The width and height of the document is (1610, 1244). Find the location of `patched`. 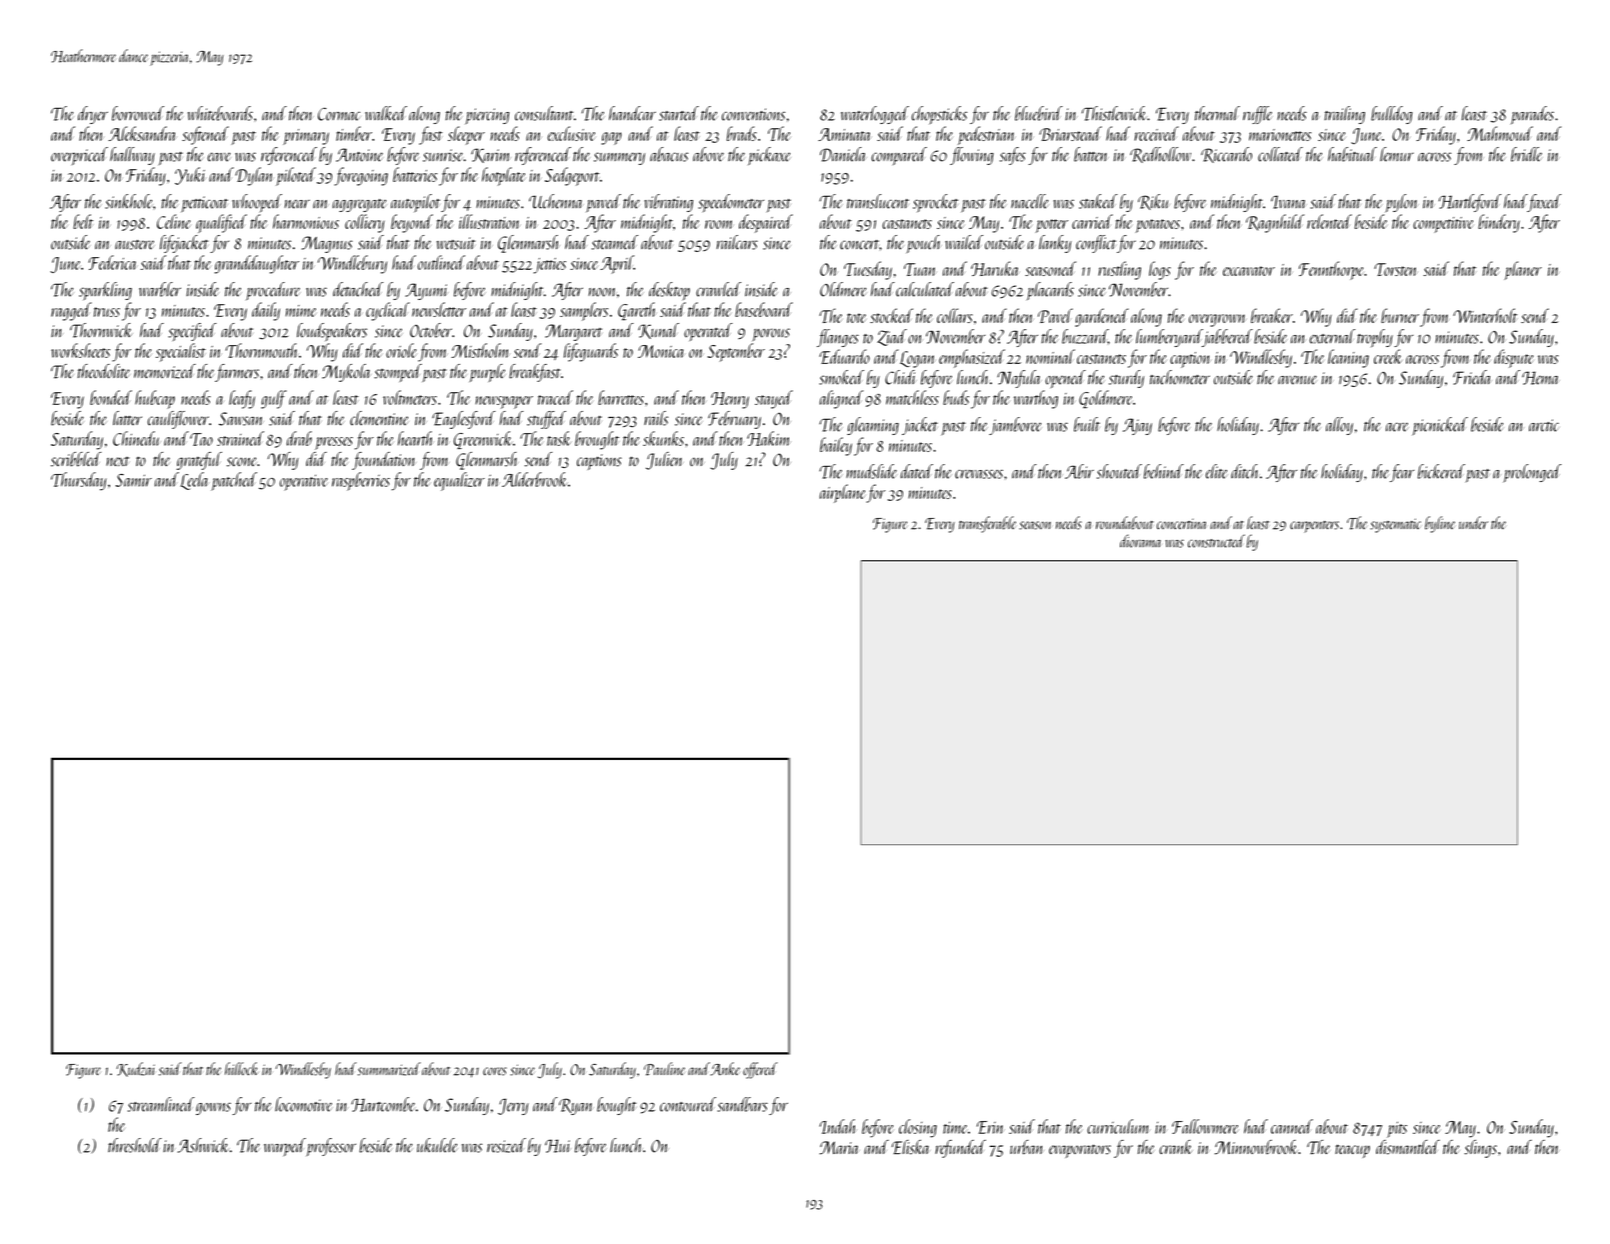

patched is located at coordinates (234, 481).
